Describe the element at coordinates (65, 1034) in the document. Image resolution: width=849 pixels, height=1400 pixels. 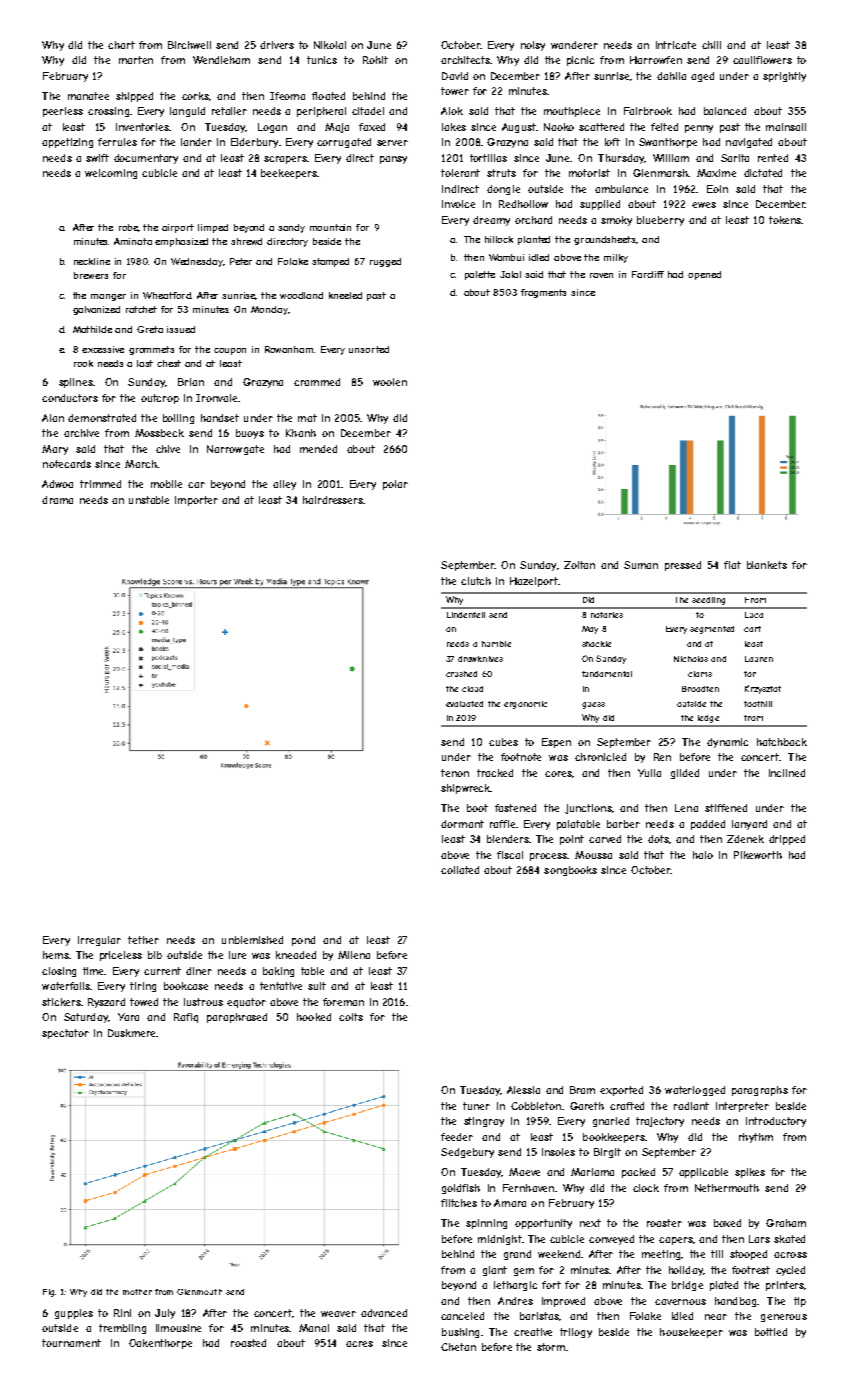
I see `spectator` at that location.
